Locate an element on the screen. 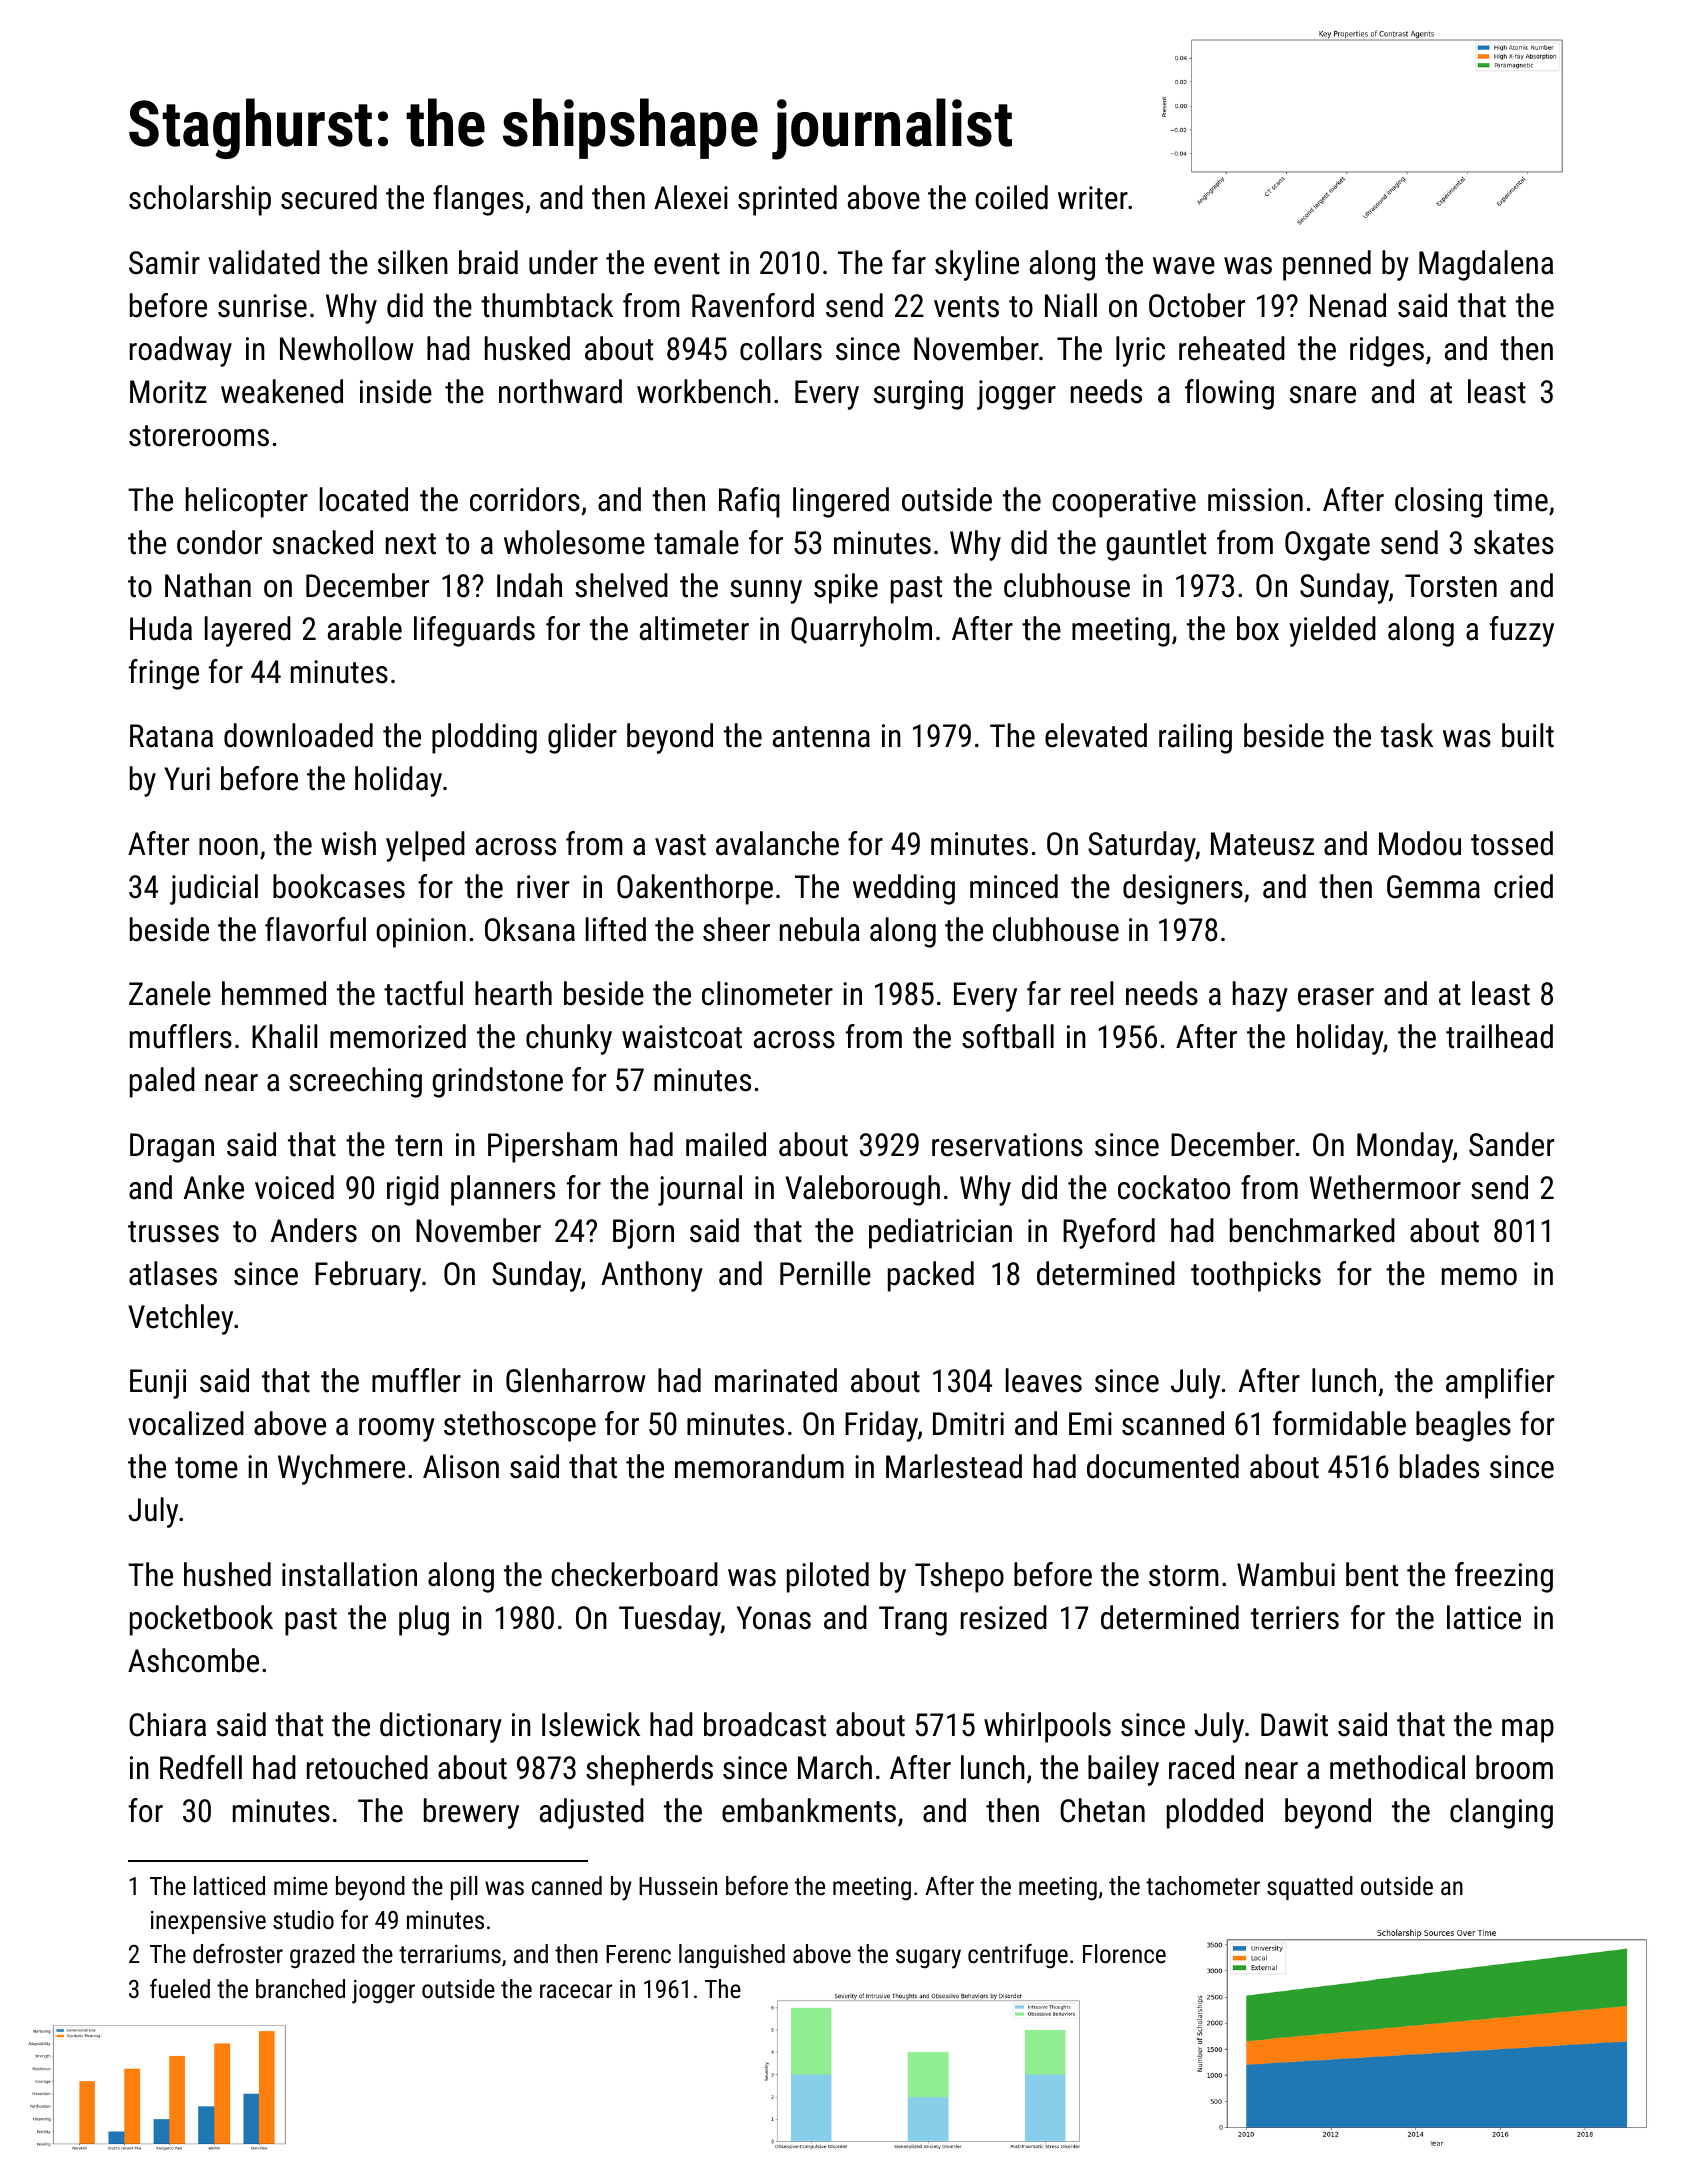 The width and height of the screenshot is (1683, 2178). racecar is located at coordinates (576, 1991).
